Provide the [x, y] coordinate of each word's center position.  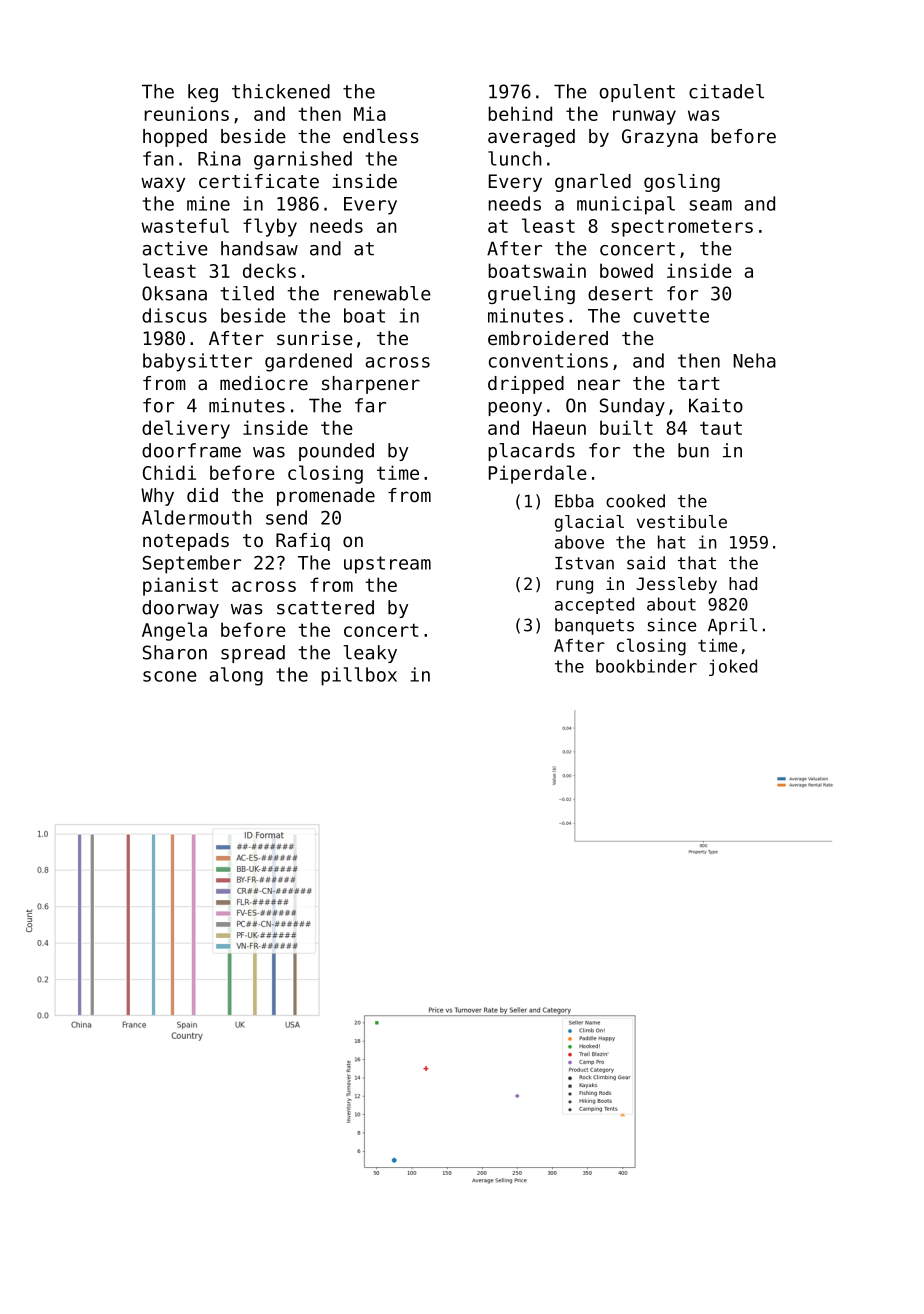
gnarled [593, 183]
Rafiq [303, 542]
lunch [515, 158]
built [626, 427]
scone [170, 676]
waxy [163, 184]
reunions [187, 113]
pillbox [359, 676]
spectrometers [682, 228]
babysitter [197, 362]
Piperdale [538, 474]
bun [693, 450]
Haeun [559, 428]
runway [644, 117]
